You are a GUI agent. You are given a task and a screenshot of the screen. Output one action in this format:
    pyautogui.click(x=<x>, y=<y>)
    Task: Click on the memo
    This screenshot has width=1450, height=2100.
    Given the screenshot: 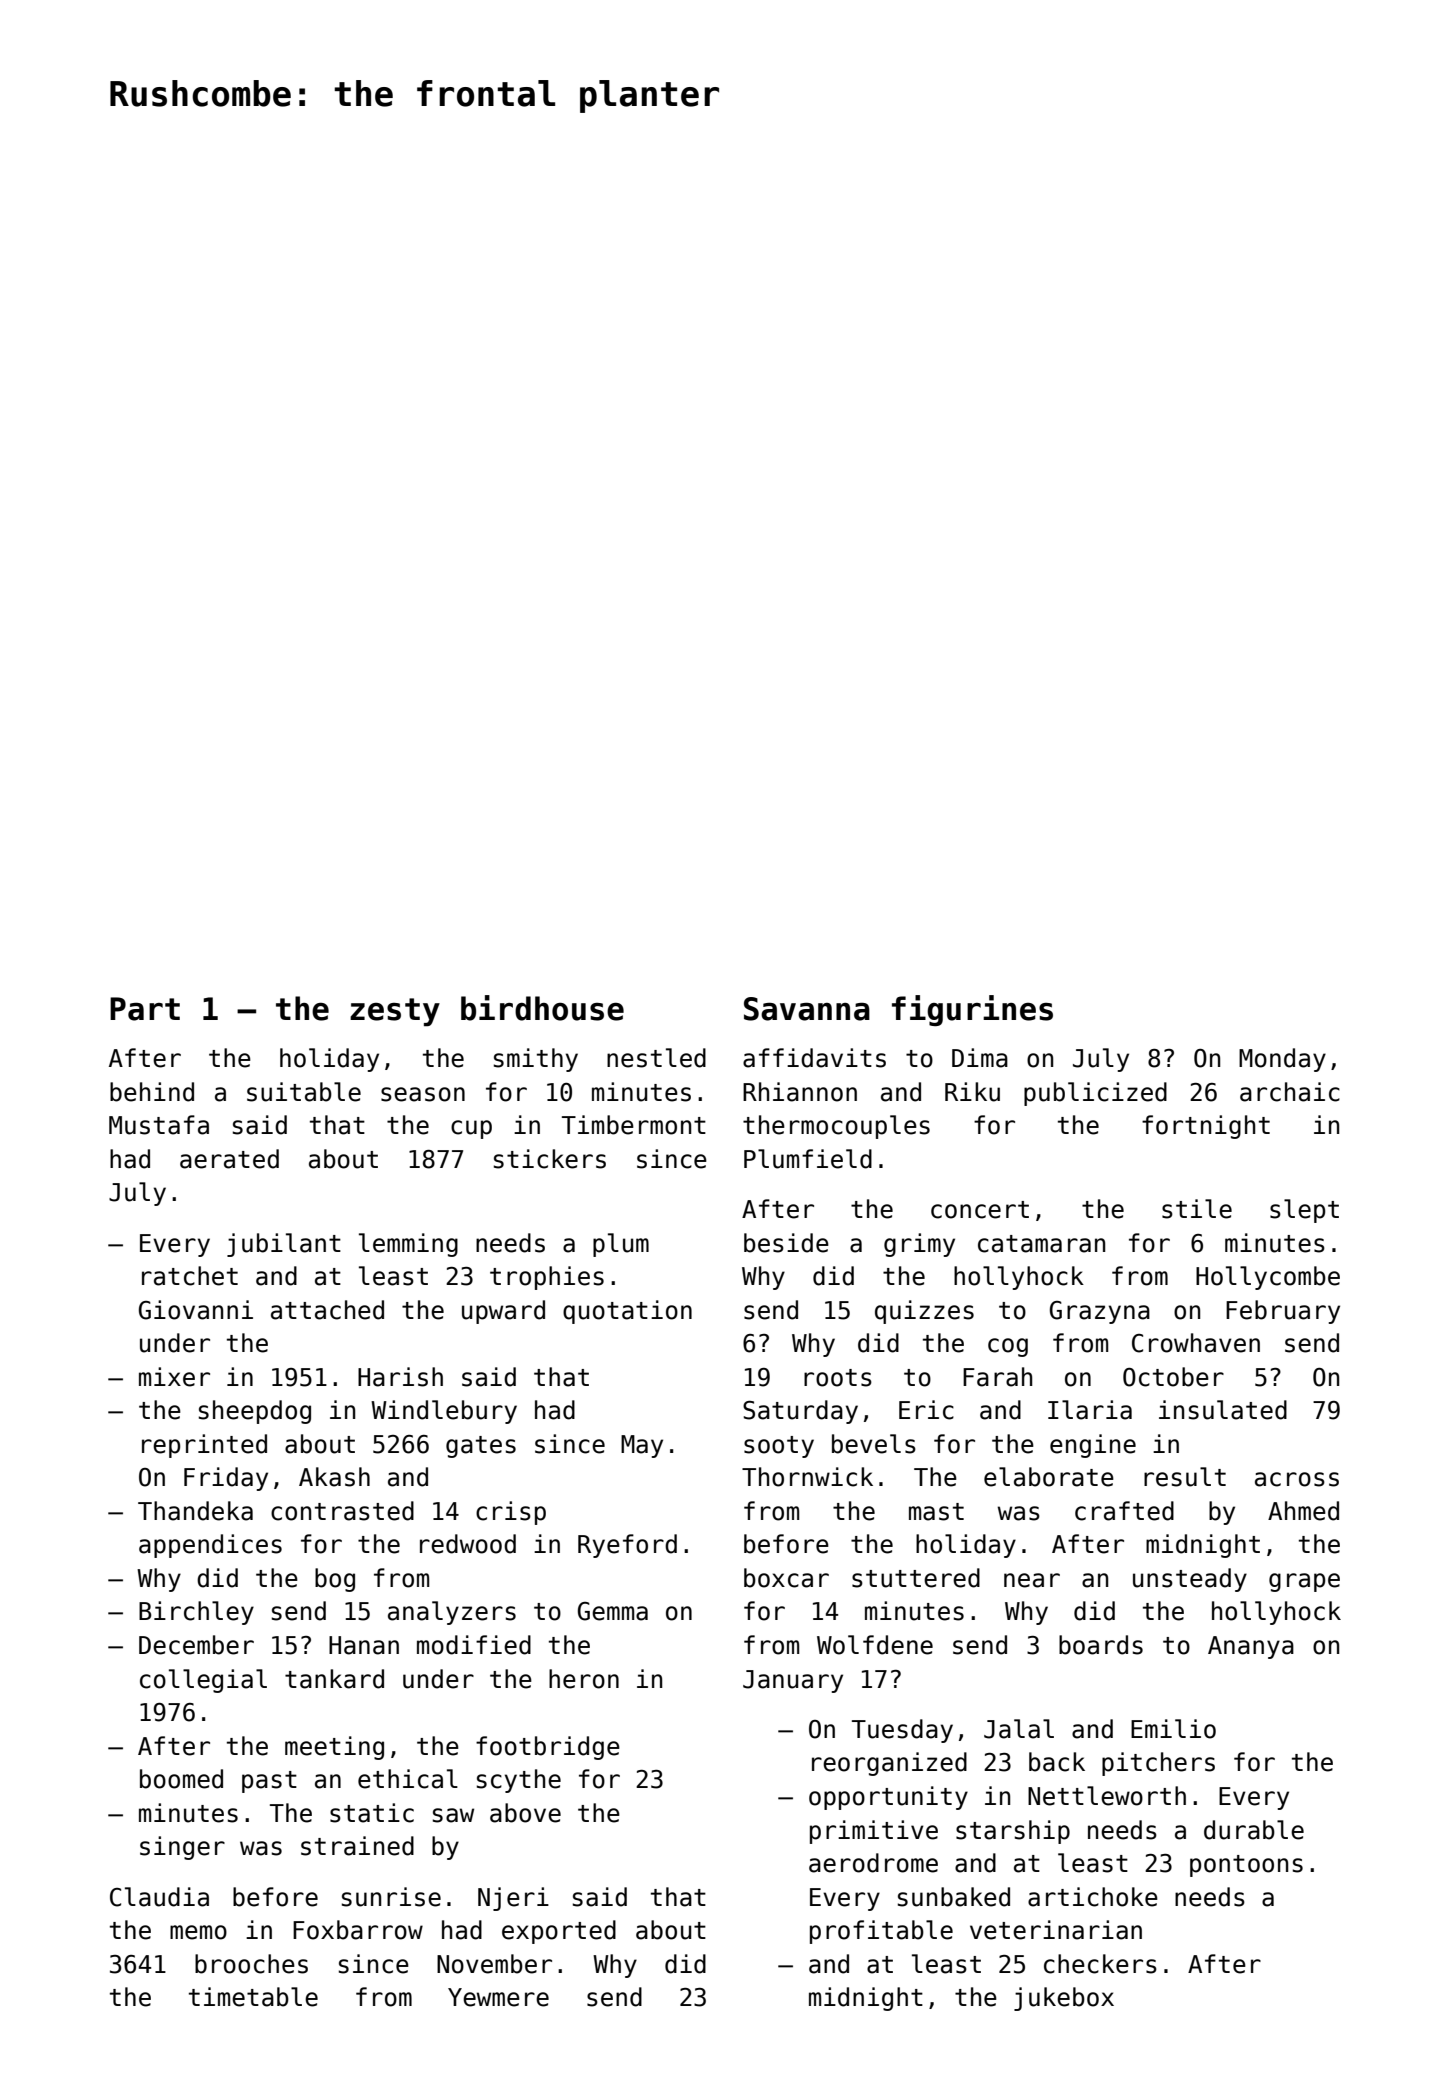 What is the action you would take?
    pyautogui.click(x=198, y=1932)
